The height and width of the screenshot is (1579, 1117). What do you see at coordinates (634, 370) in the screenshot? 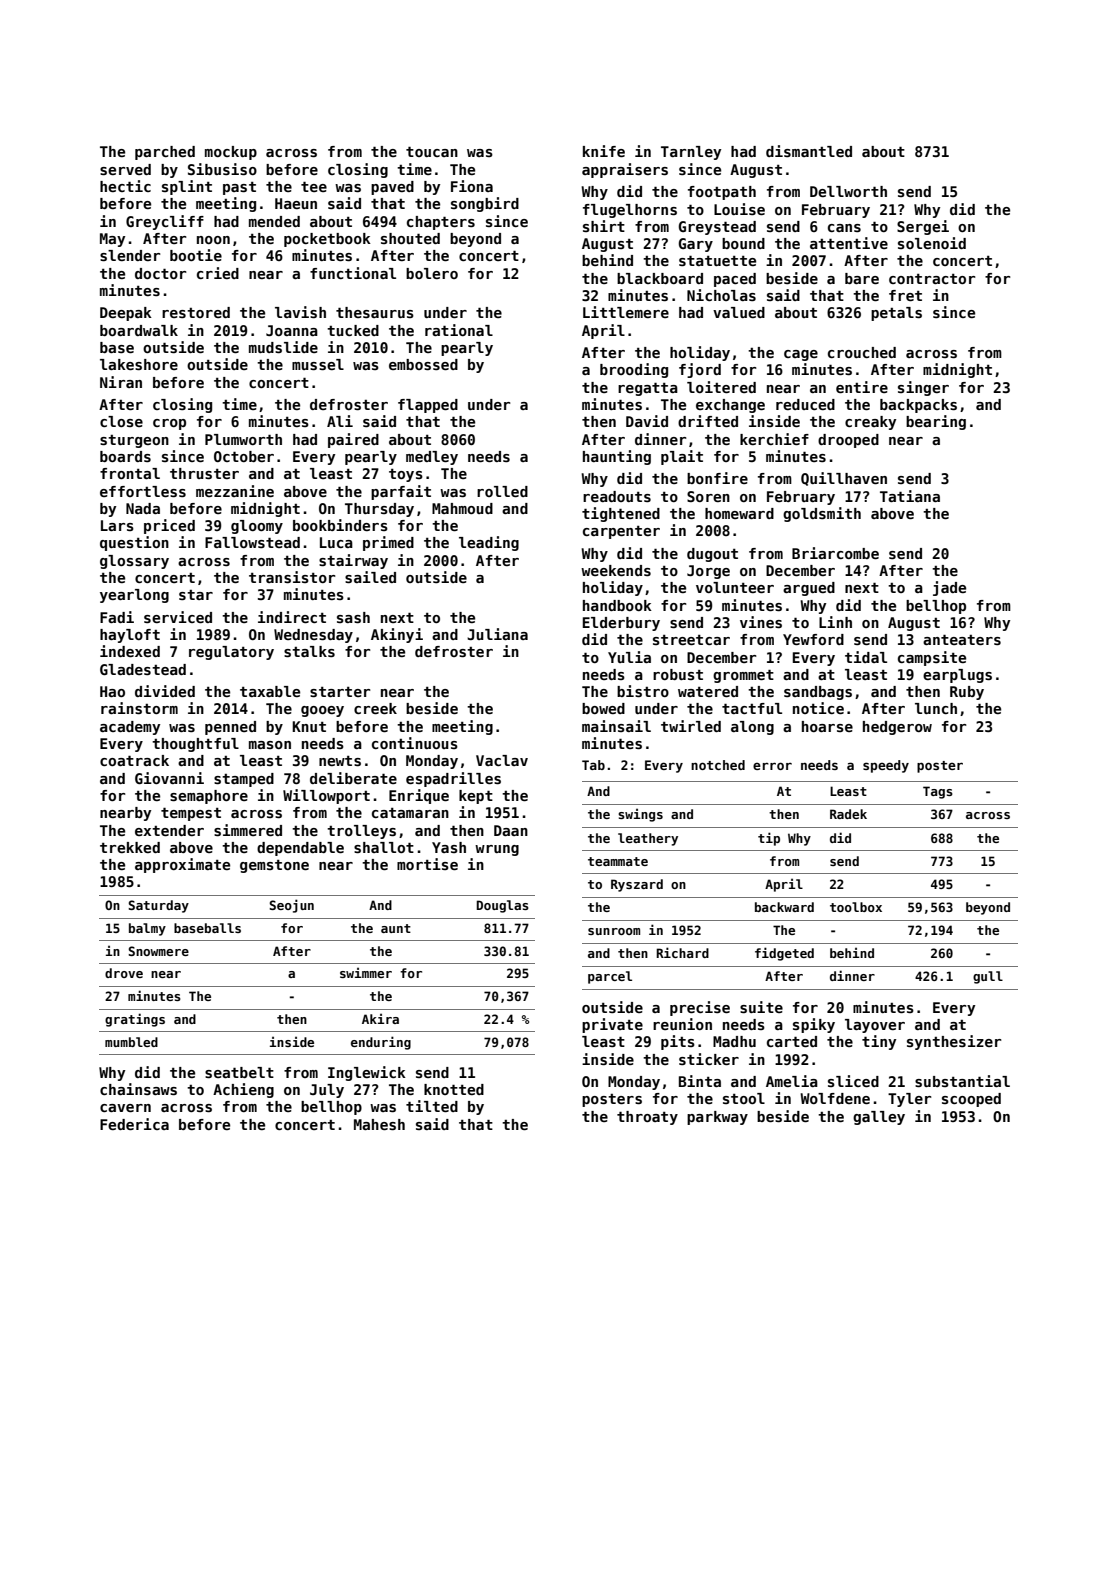
I see `brooding` at bounding box center [634, 370].
